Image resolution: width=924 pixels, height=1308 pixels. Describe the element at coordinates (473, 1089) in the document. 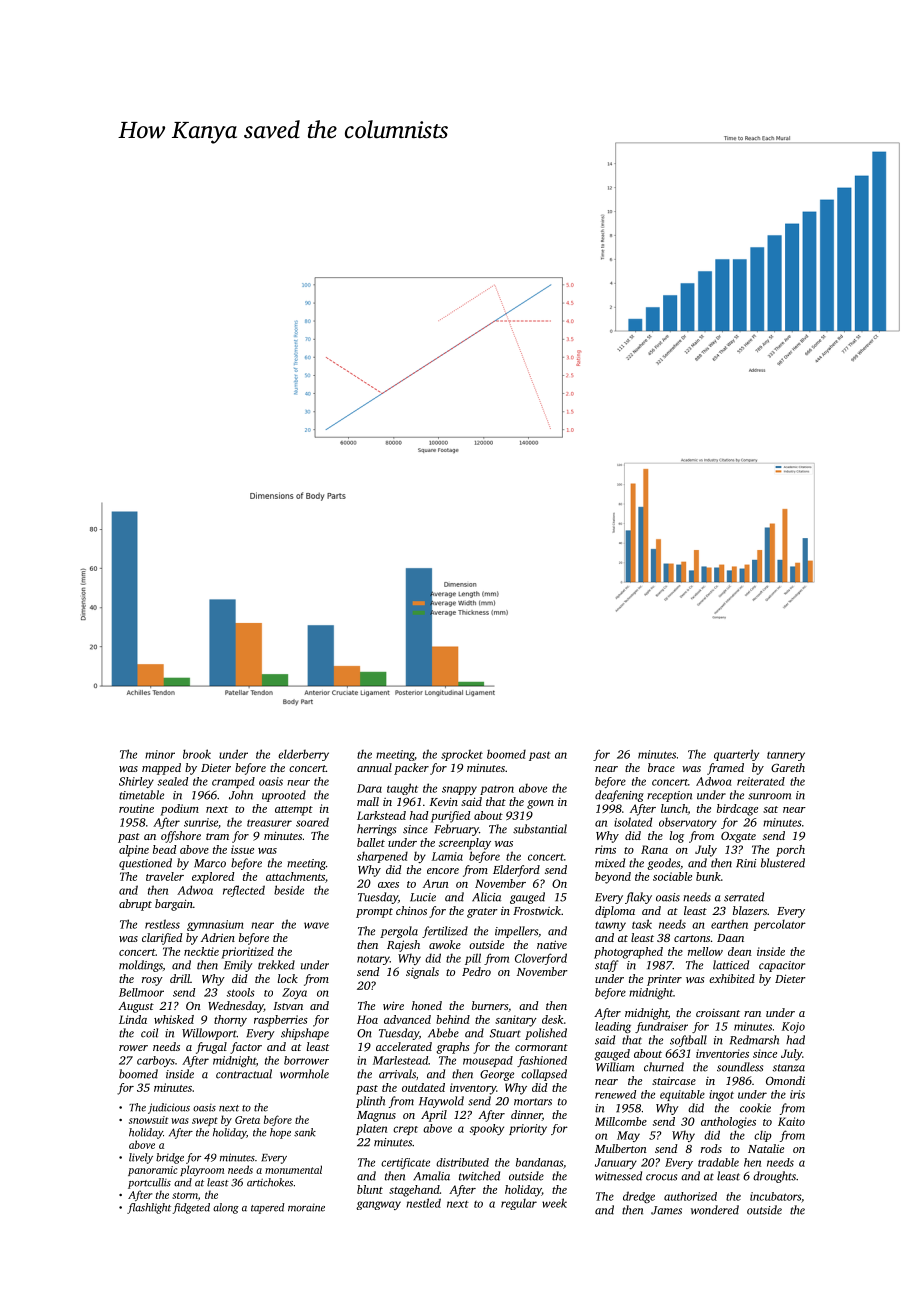

I see `inventory` at that location.
